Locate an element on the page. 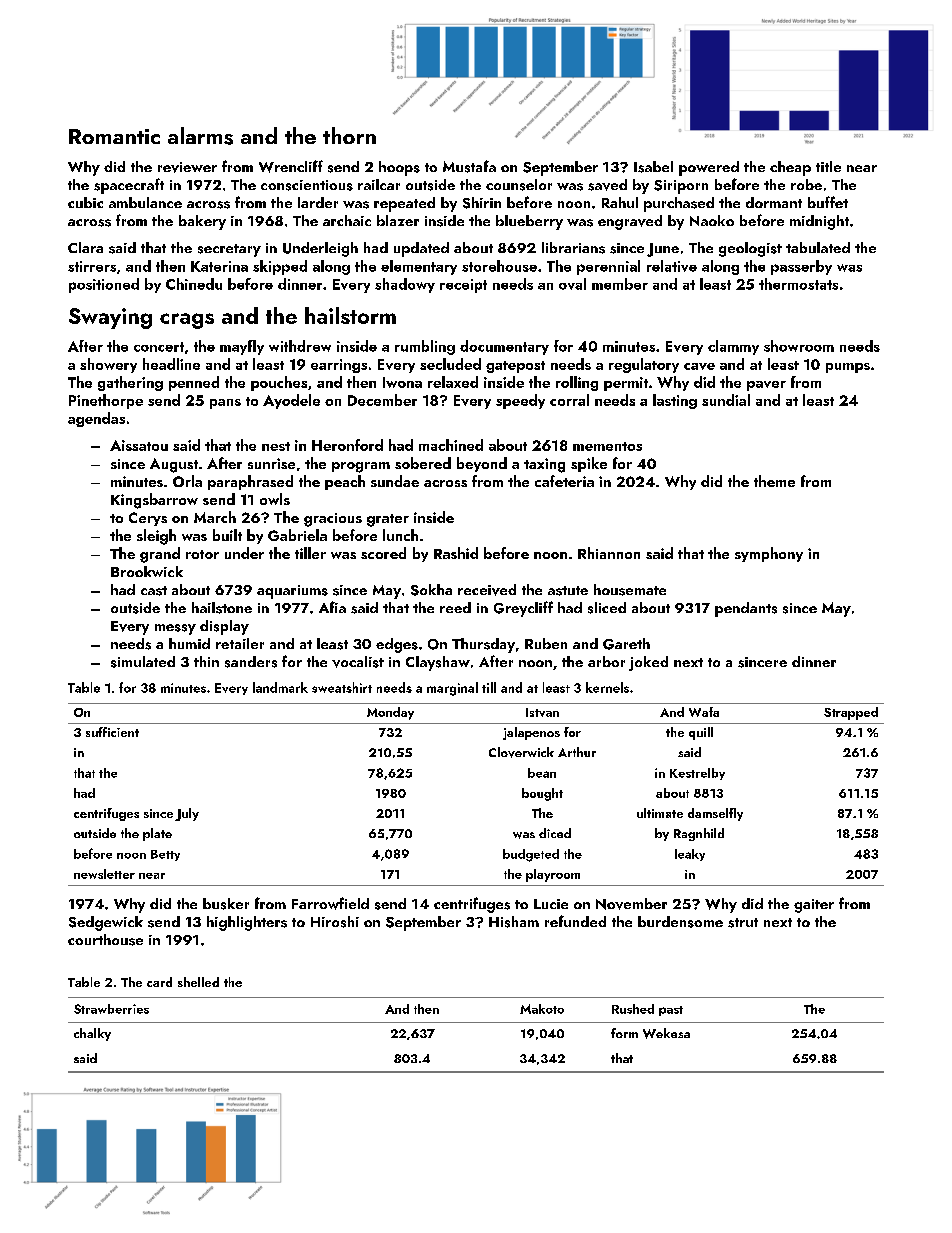 The width and height of the document is (952, 1233). alarms is located at coordinates (200, 136).
